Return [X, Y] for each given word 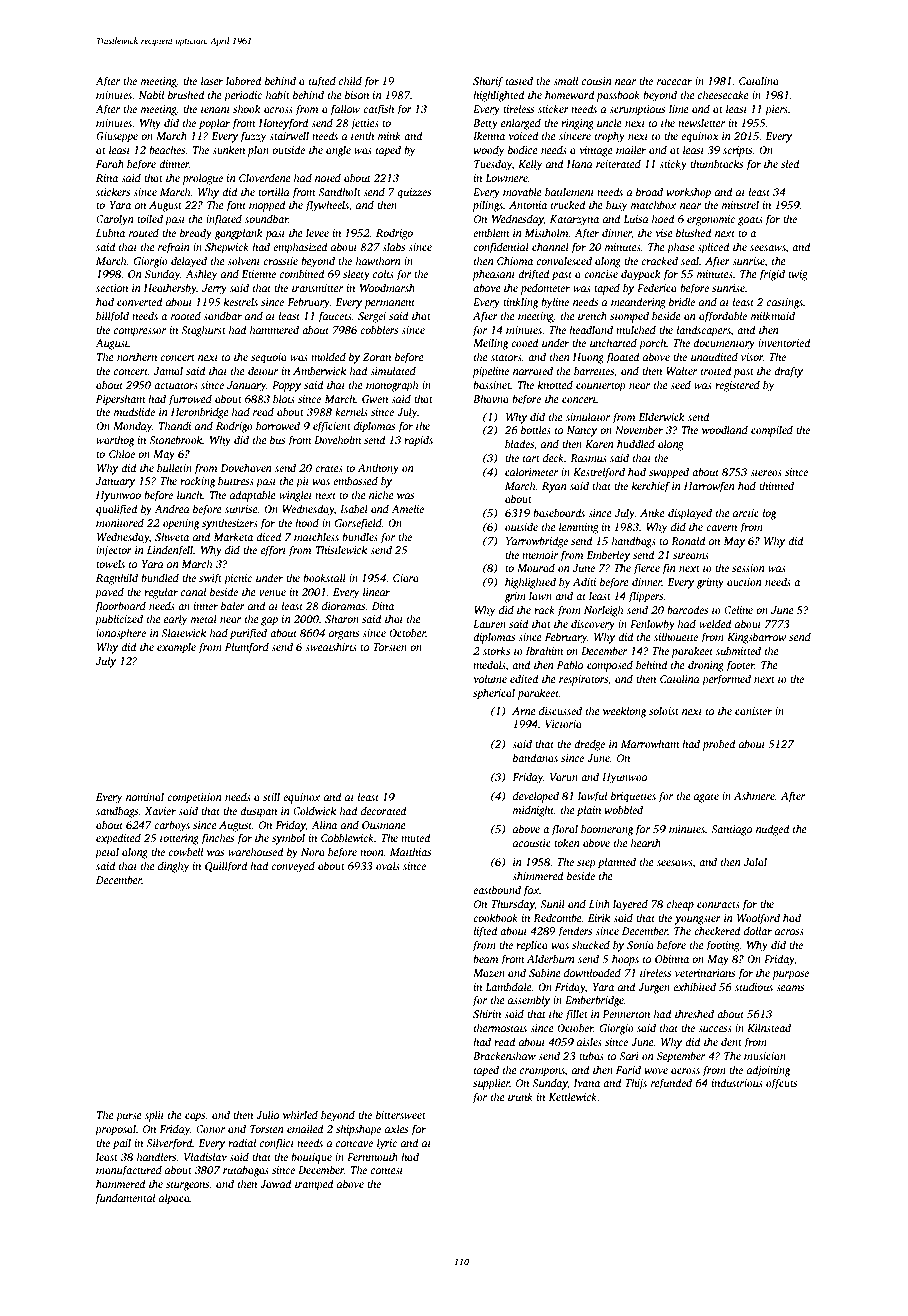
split [154, 1116]
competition [194, 798]
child [350, 80]
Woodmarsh [387, 287]
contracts [718, 904]
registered [737, 386]
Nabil [151, 94]
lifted [485, 932]
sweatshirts [331, 646]
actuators [176, 385]
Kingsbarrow [757, 638]
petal [107, 853]
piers [776, 110]
